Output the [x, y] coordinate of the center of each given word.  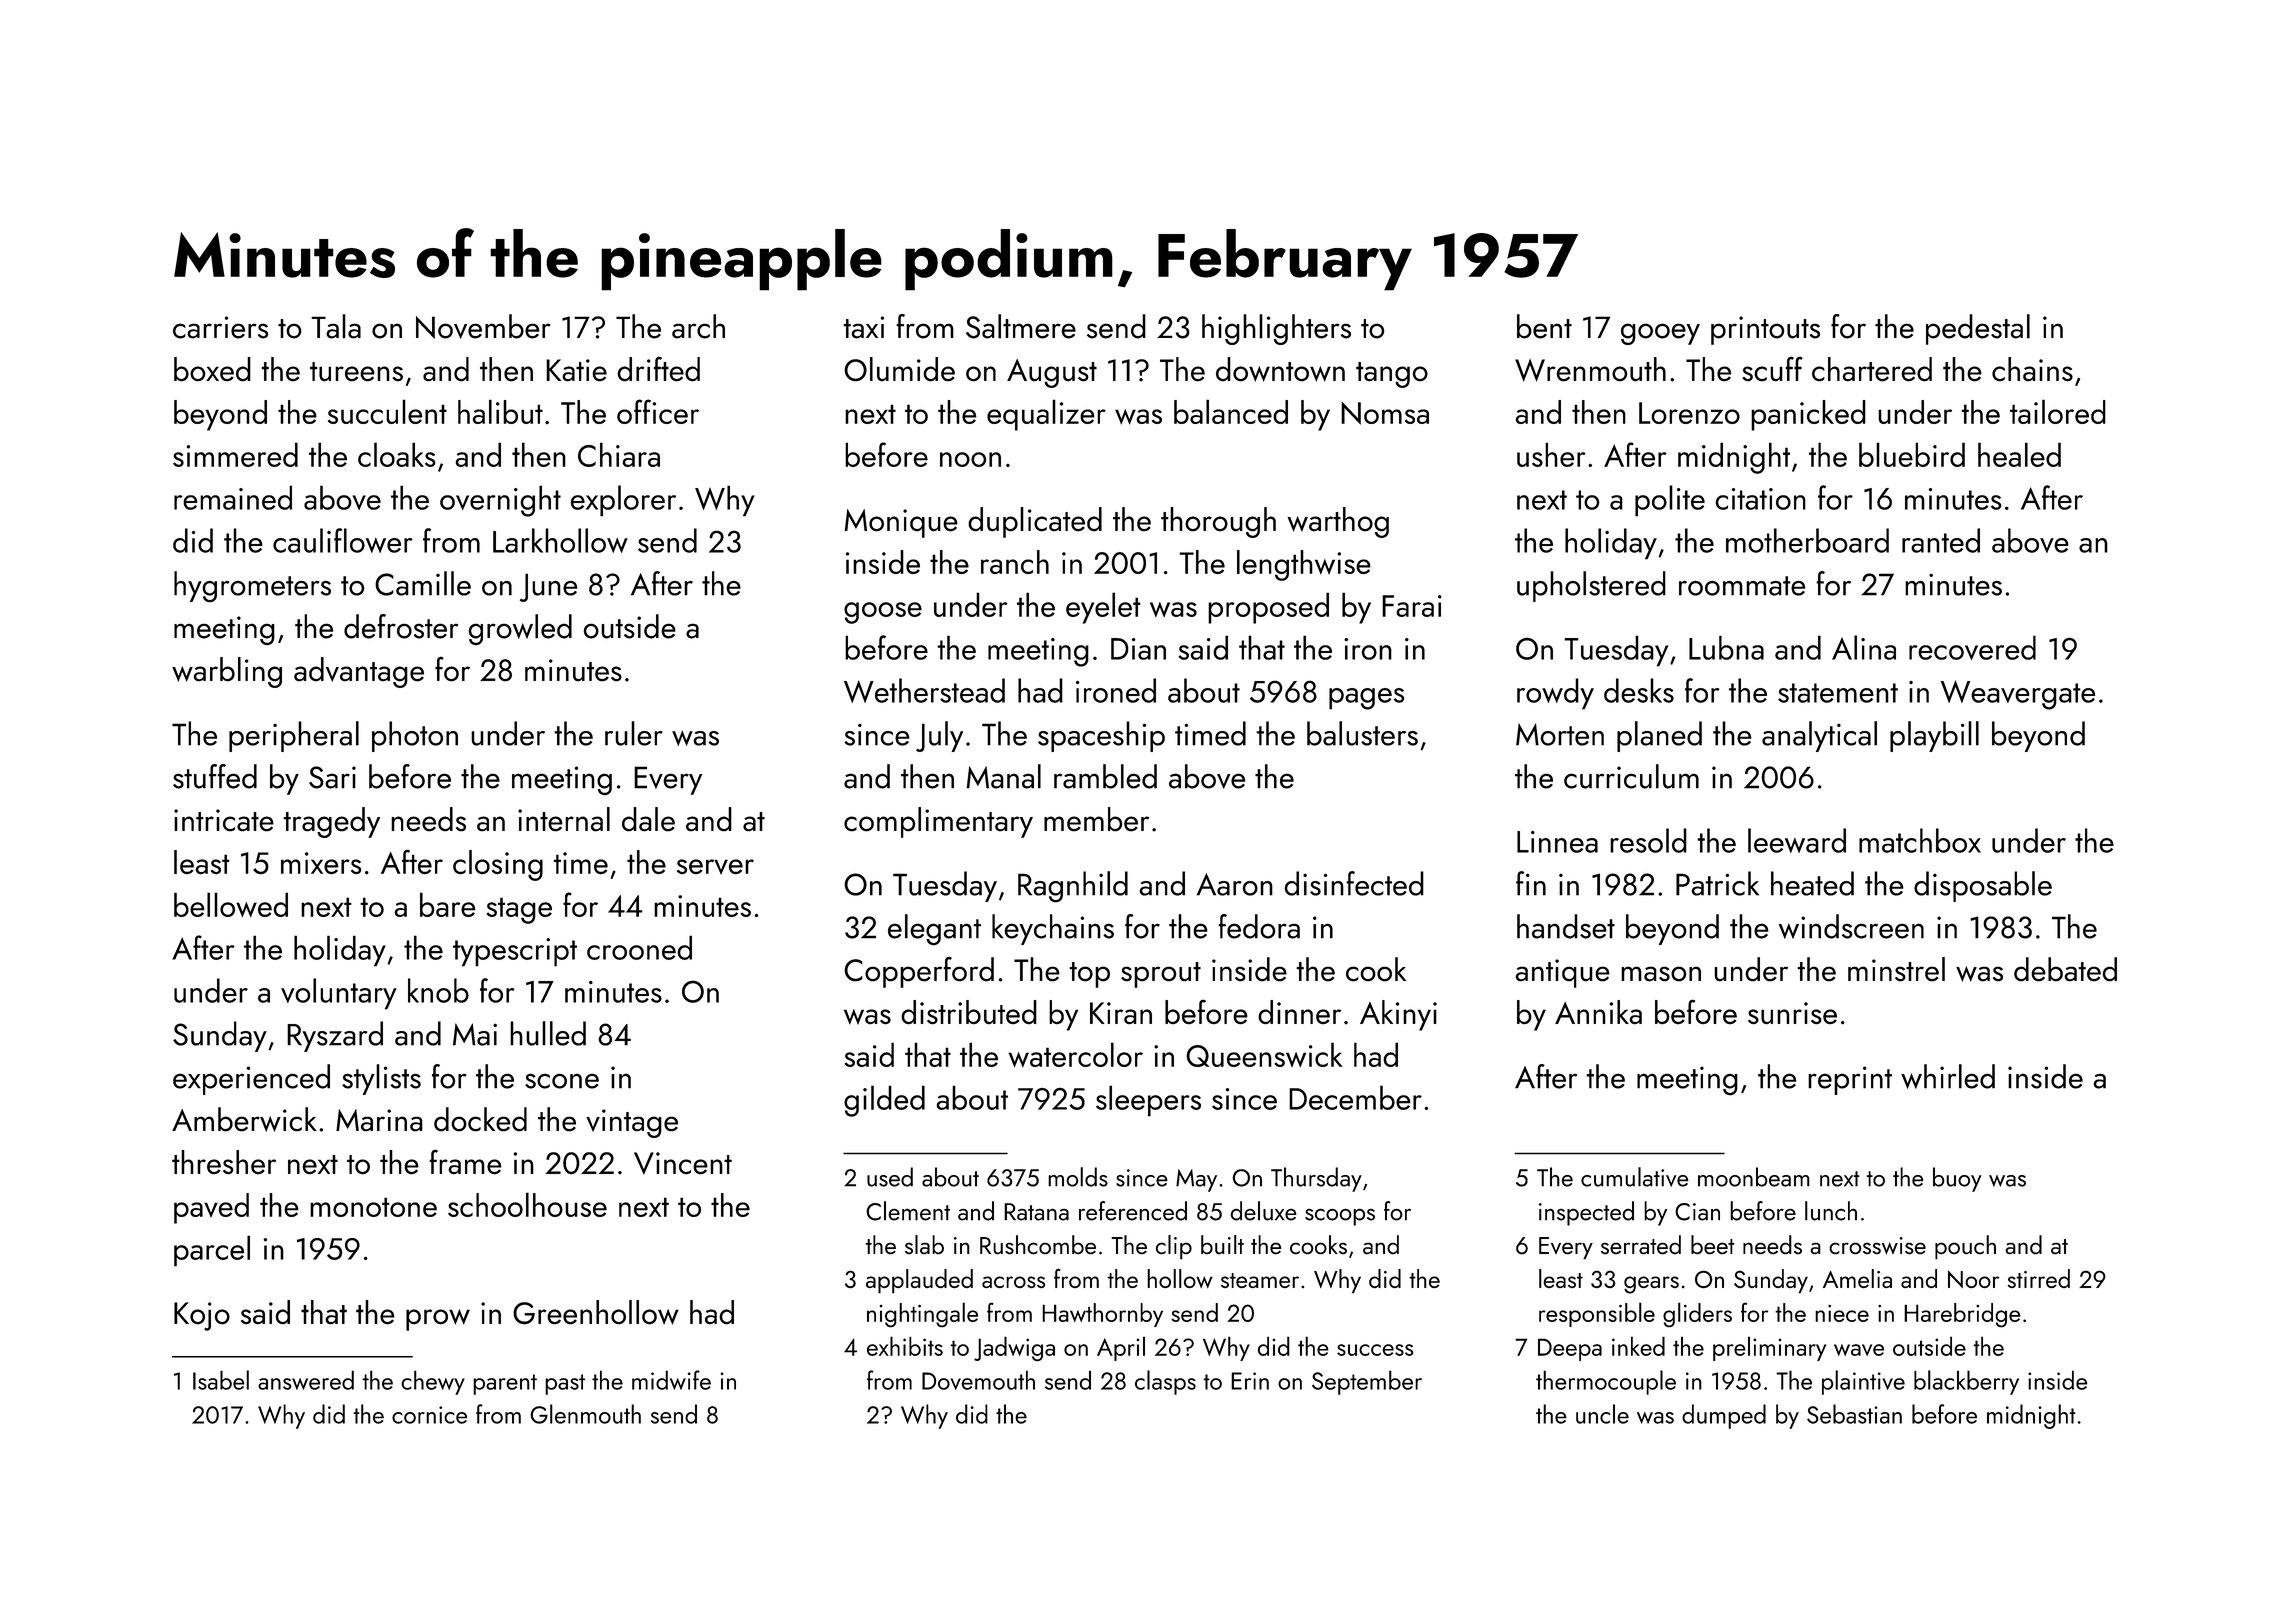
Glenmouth [585, 1414]
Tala [336, 326]
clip [1174, 1247]
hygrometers [252, 587]
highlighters [1276, 329]
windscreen [1851, 926]
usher [1551, 454]
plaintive [1863, 1382]
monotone [373, 1207]
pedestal [1978, 329]
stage [519, 910]
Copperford [919, 972]
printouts [1765, 330]
